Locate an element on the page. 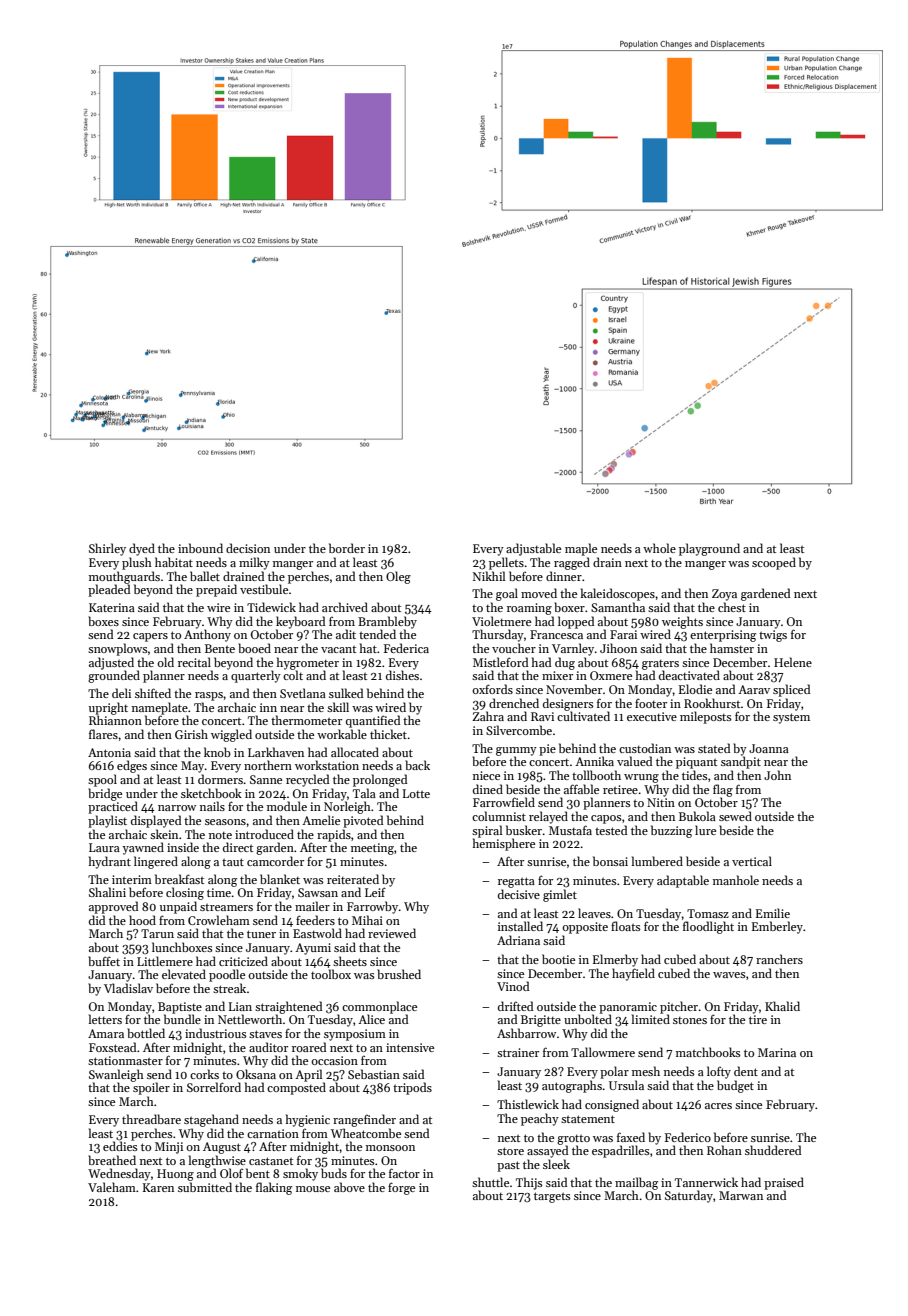  Emilie is located at coordinates (773, 913).
